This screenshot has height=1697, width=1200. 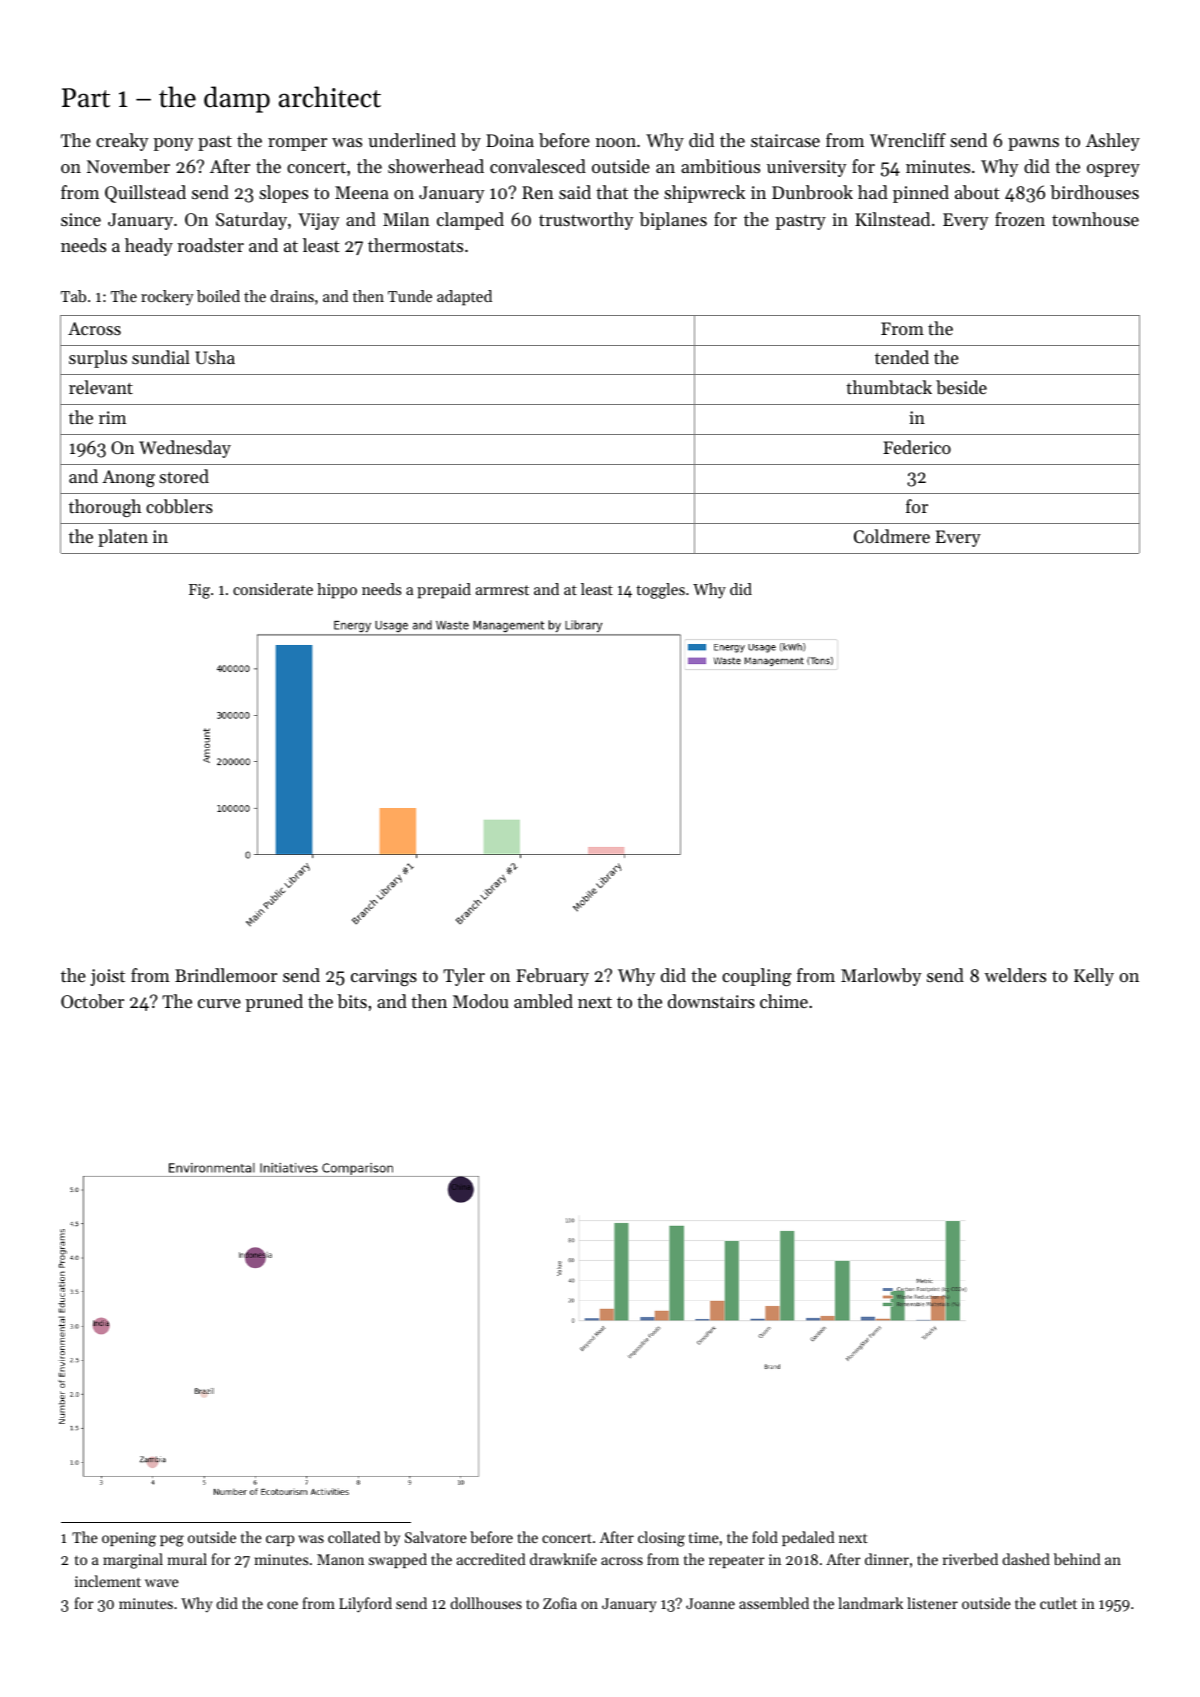 I want to click on since, so click(x=81, y=219).
